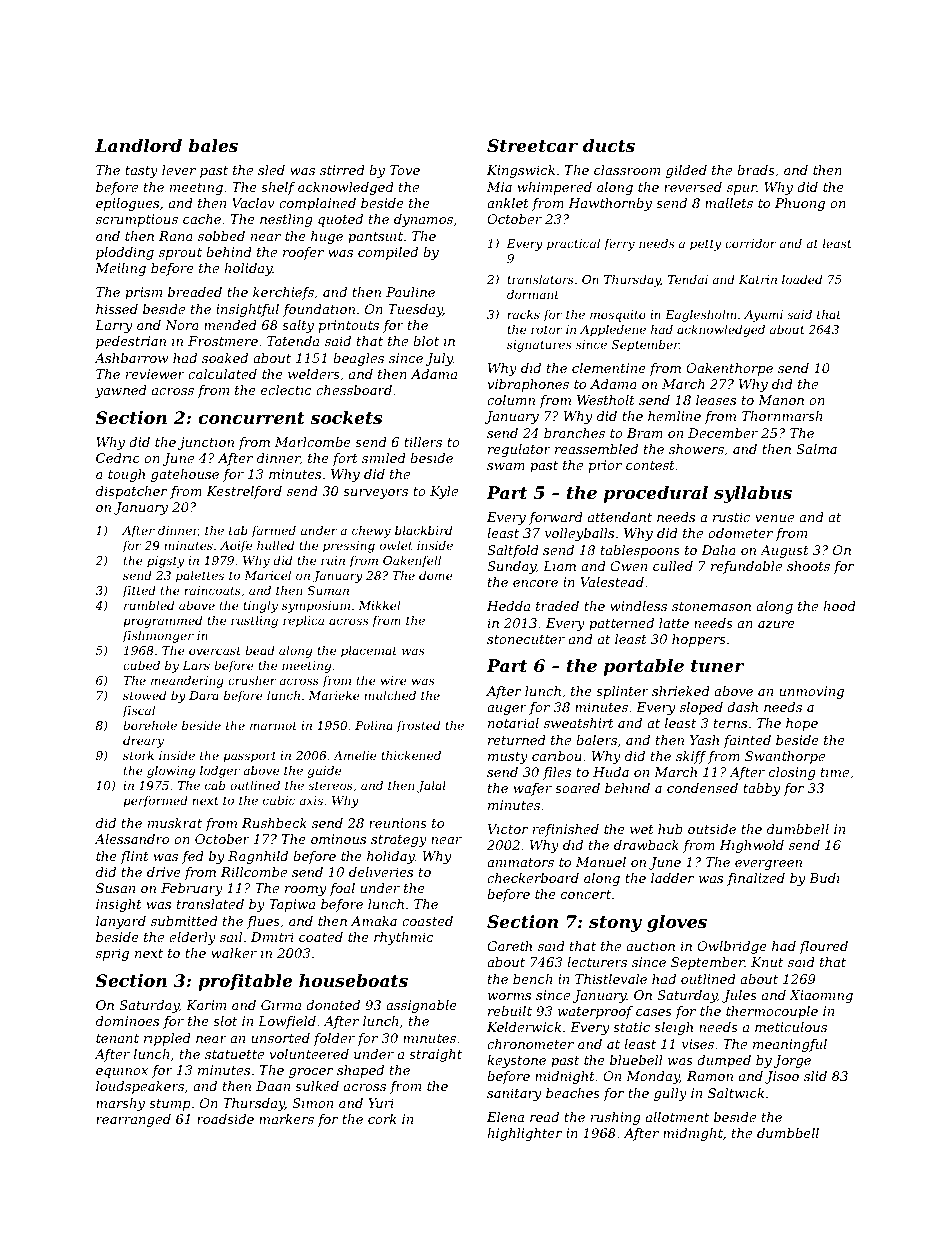 This screenshot has width=952, height=1233. What do you see at coordinates (133, 1120) in the screenshot?
I see `rearranged` at bounding box center [133, 1120].
